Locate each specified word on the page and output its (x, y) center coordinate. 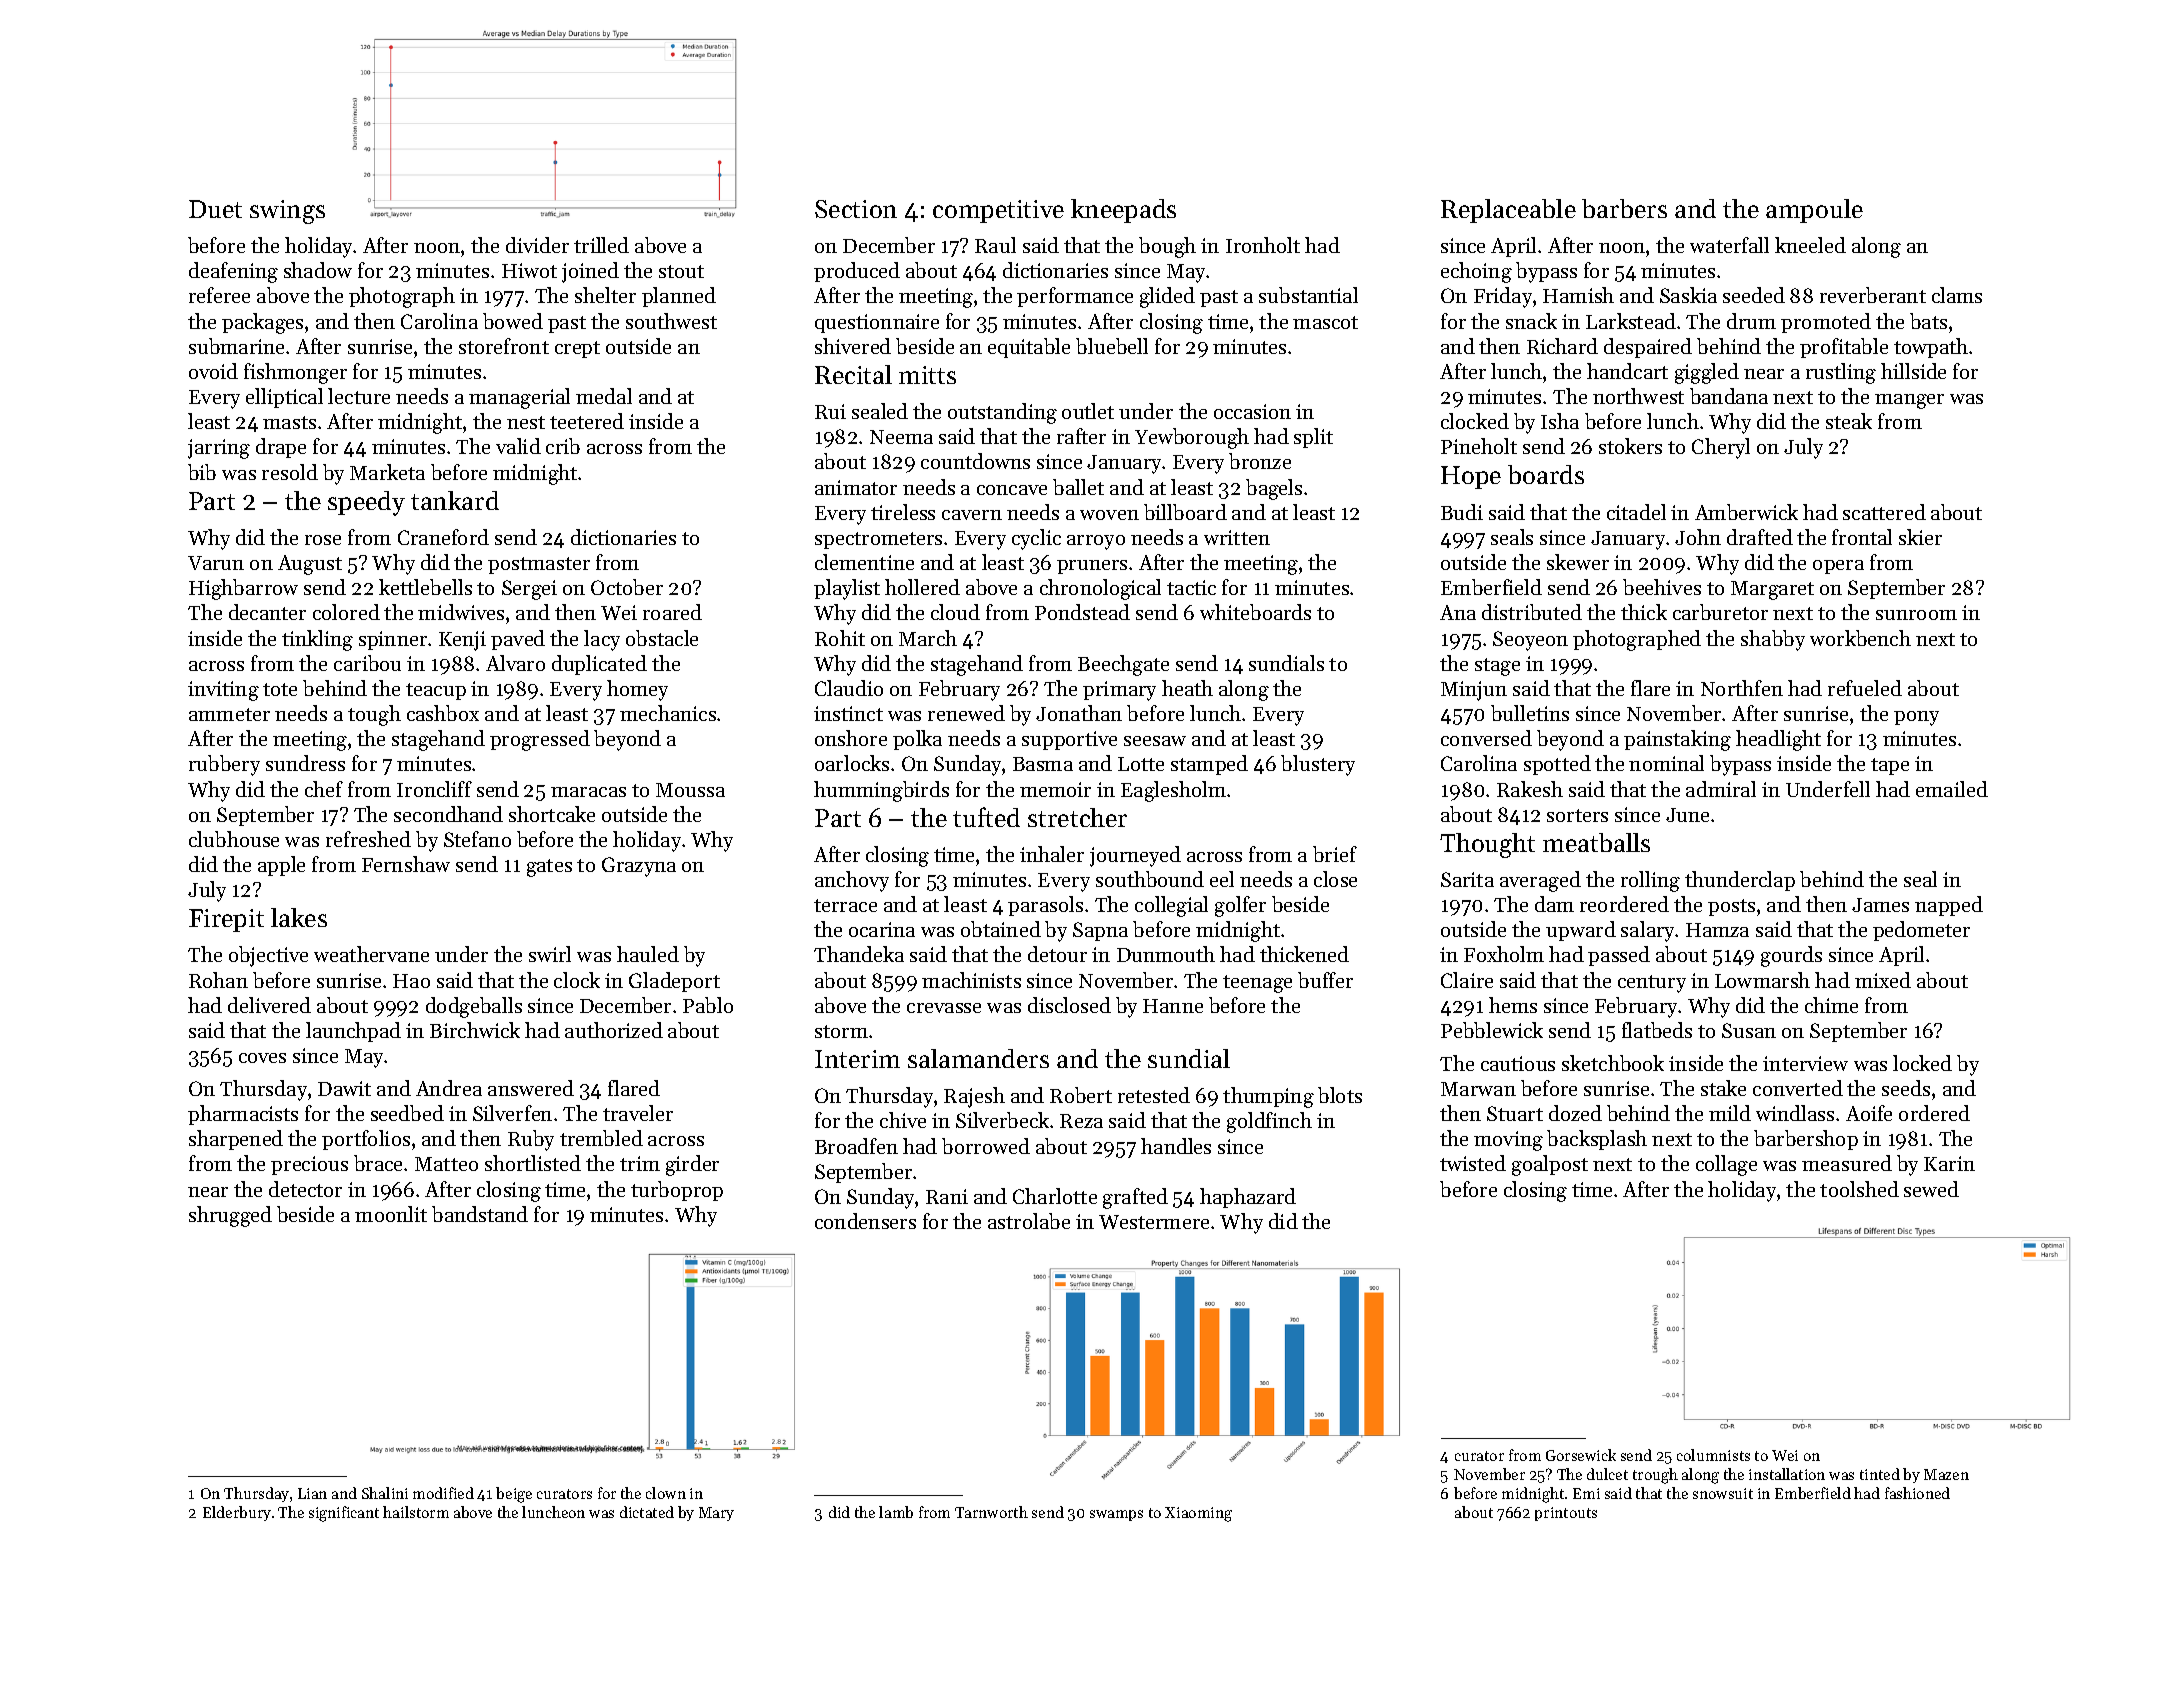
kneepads (1123, 211)
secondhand (448, 814)
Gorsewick (1581, 1455)
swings (287, 212)
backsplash (1597, 1140)
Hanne (1173, 1006)
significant (344, 1514)
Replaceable (1508, 211)
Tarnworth (991, 1512)
